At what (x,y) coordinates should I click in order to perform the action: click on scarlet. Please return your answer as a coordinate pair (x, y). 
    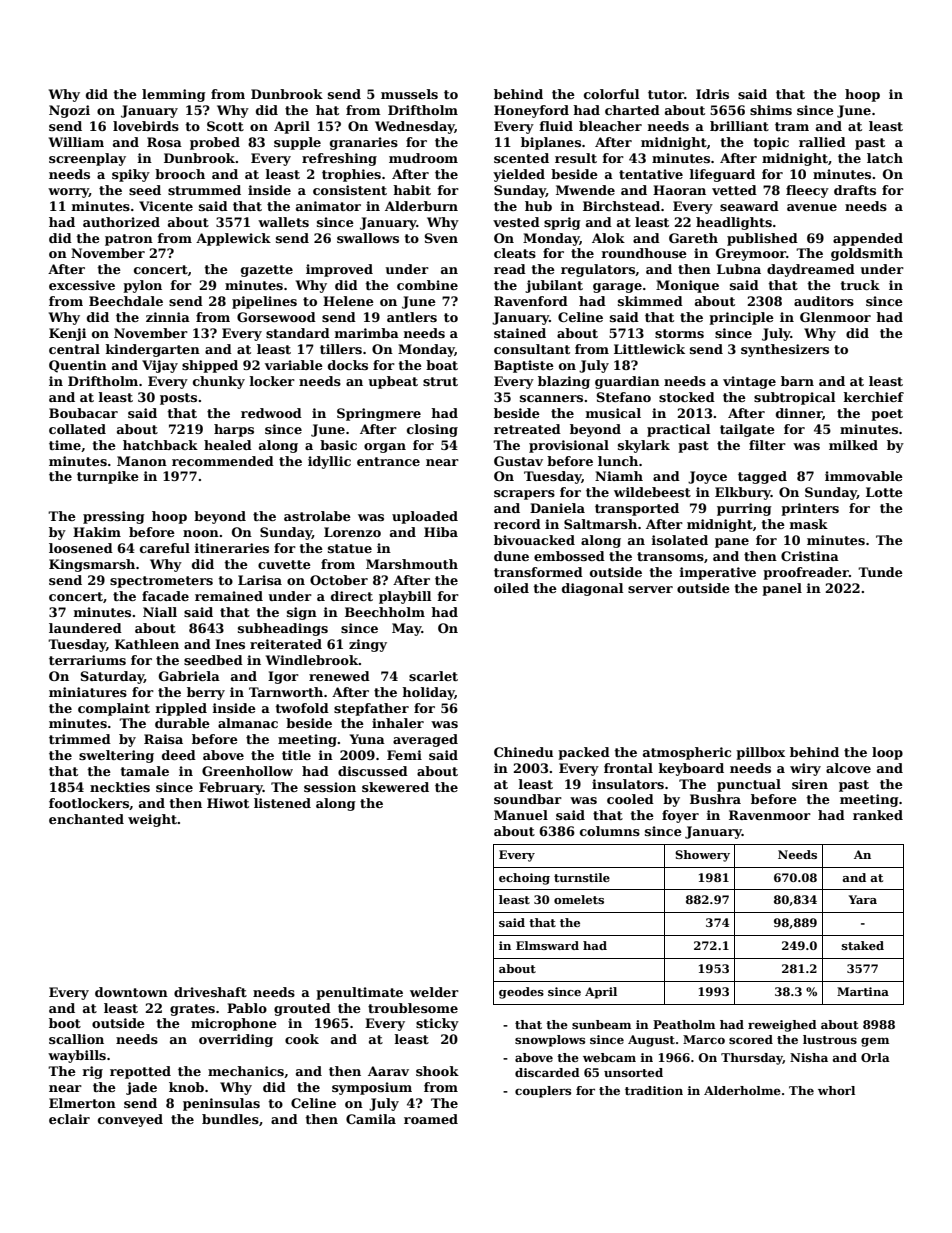
    Looking at the image, I should click on (433, 676).
